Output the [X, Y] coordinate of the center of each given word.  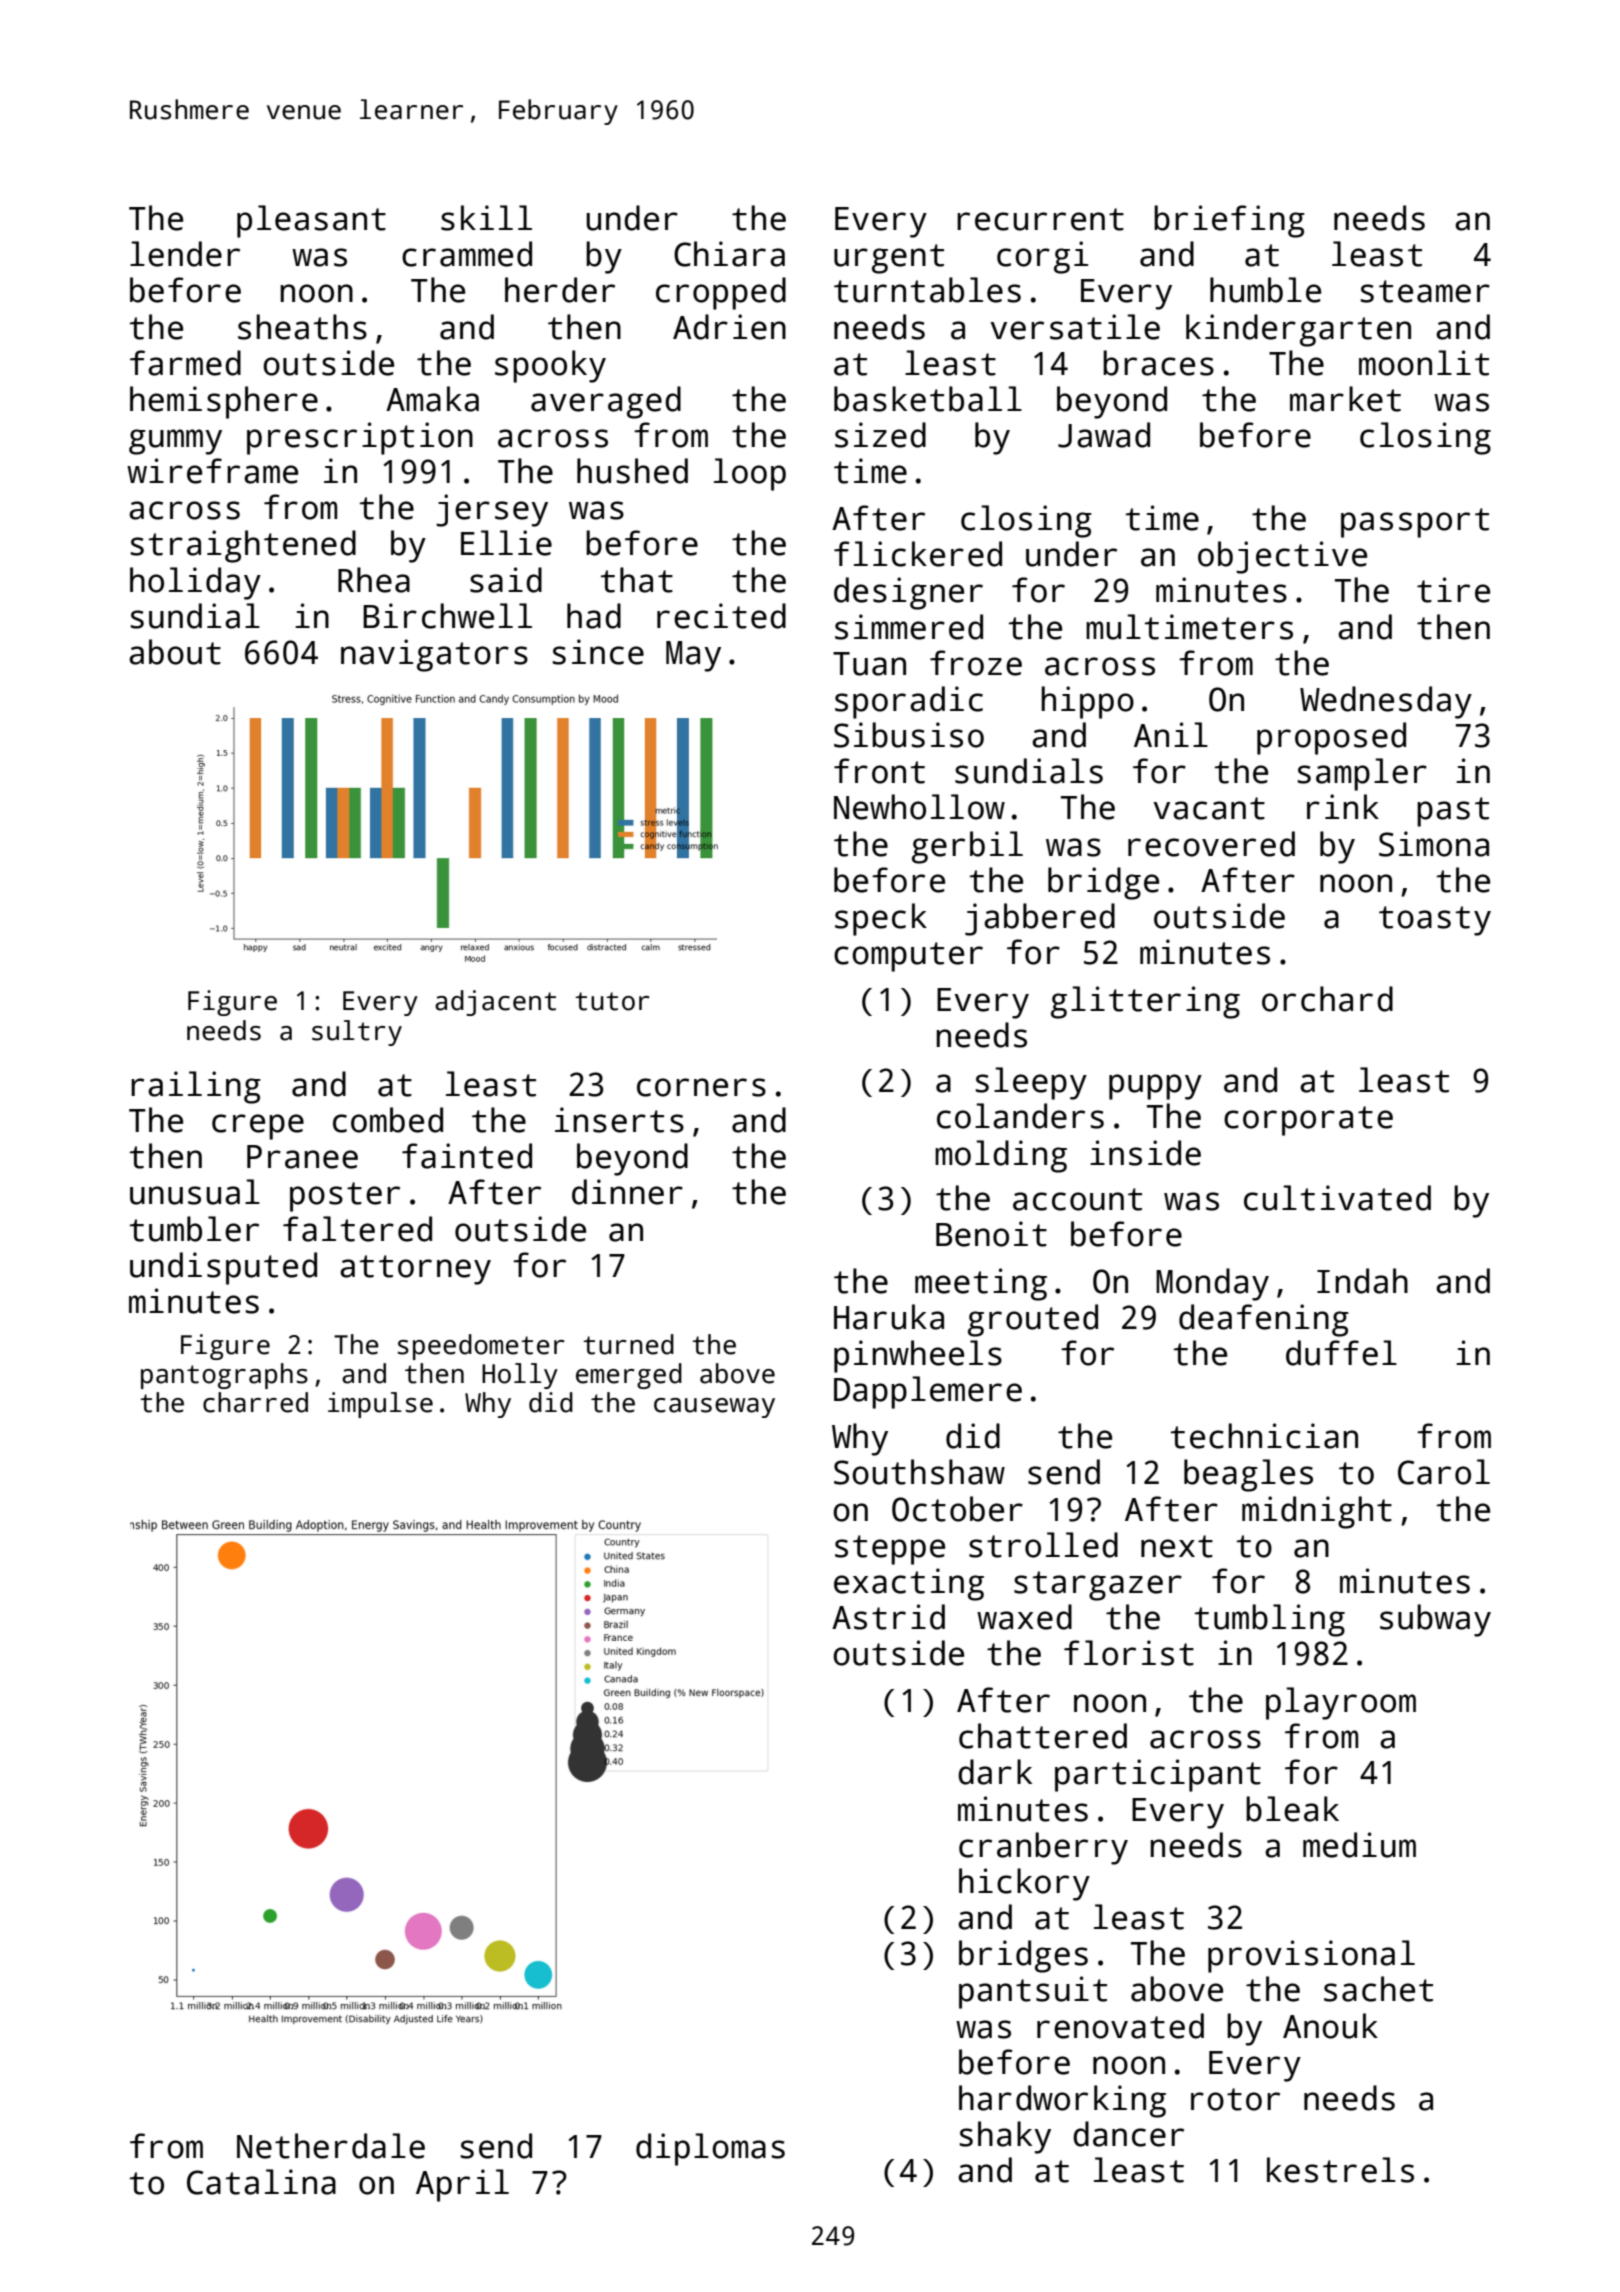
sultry [357, 1033]
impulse [380, 1405]
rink [1343, 806]
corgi [1042, 257]
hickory [1024, 1884]
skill [486, 218]
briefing [1229, 221]
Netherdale [331, 2146]
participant [1158, 1775]
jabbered [1040, 919]
